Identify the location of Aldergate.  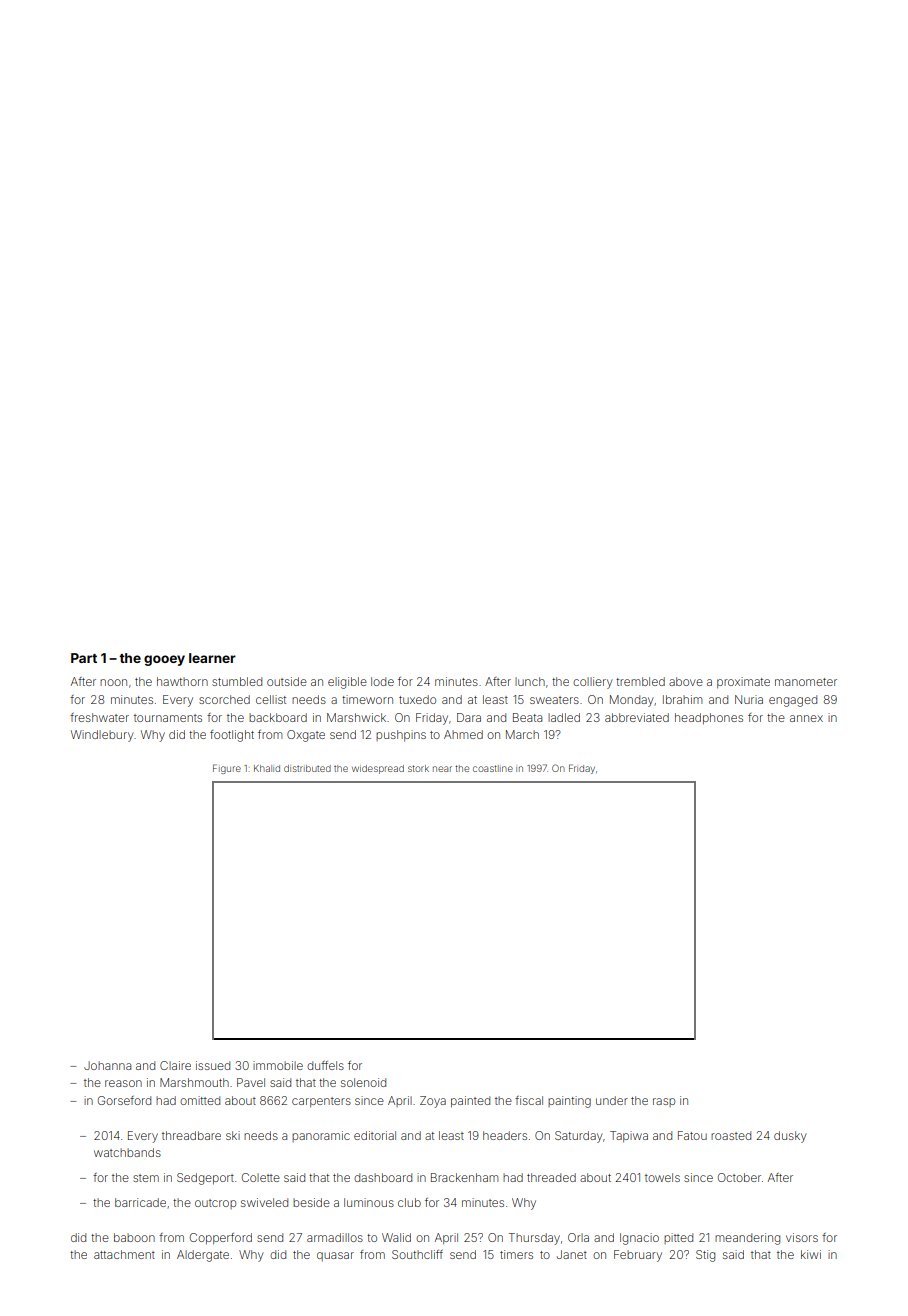
(203, 1256).
